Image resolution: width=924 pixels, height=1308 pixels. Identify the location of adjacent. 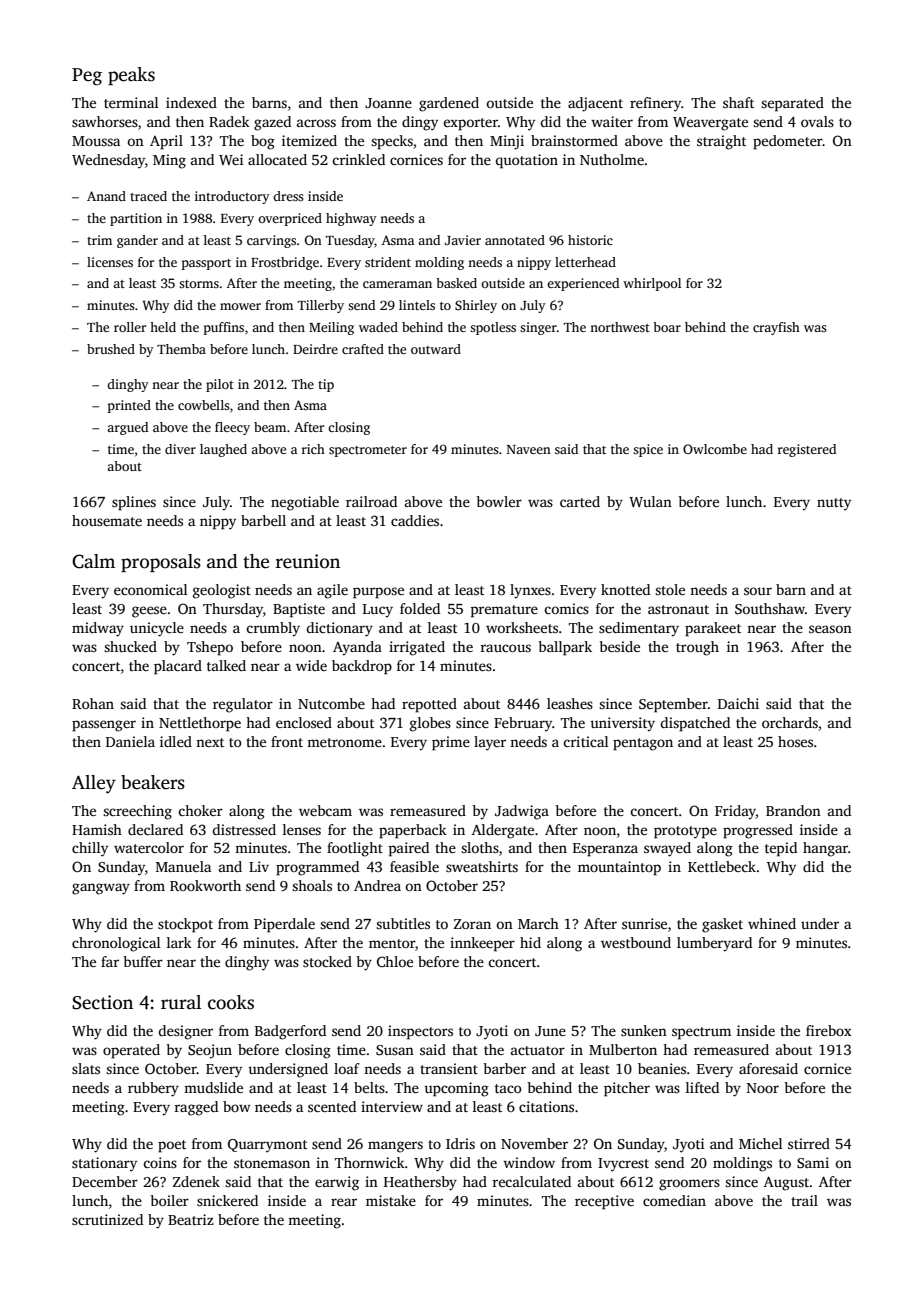
(595, 104).
